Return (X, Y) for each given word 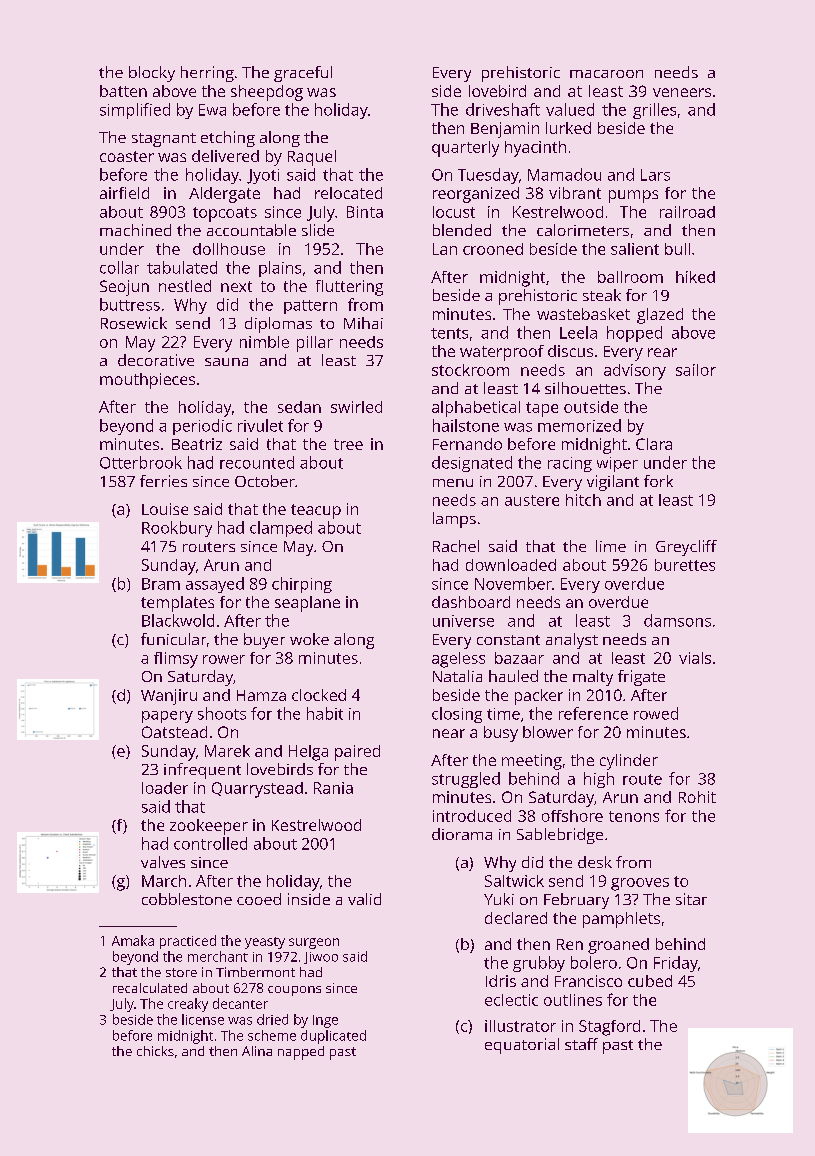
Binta (365, 212)
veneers (682, 92)
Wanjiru (169, 697)
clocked (319, 695)
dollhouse (229, 249)
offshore (572, 816)
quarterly (465, 149)
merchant (218, 956)
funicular (173, 639)
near (449, 733)
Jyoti (263, 176)
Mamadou (564, 174)
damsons (677, 620)
